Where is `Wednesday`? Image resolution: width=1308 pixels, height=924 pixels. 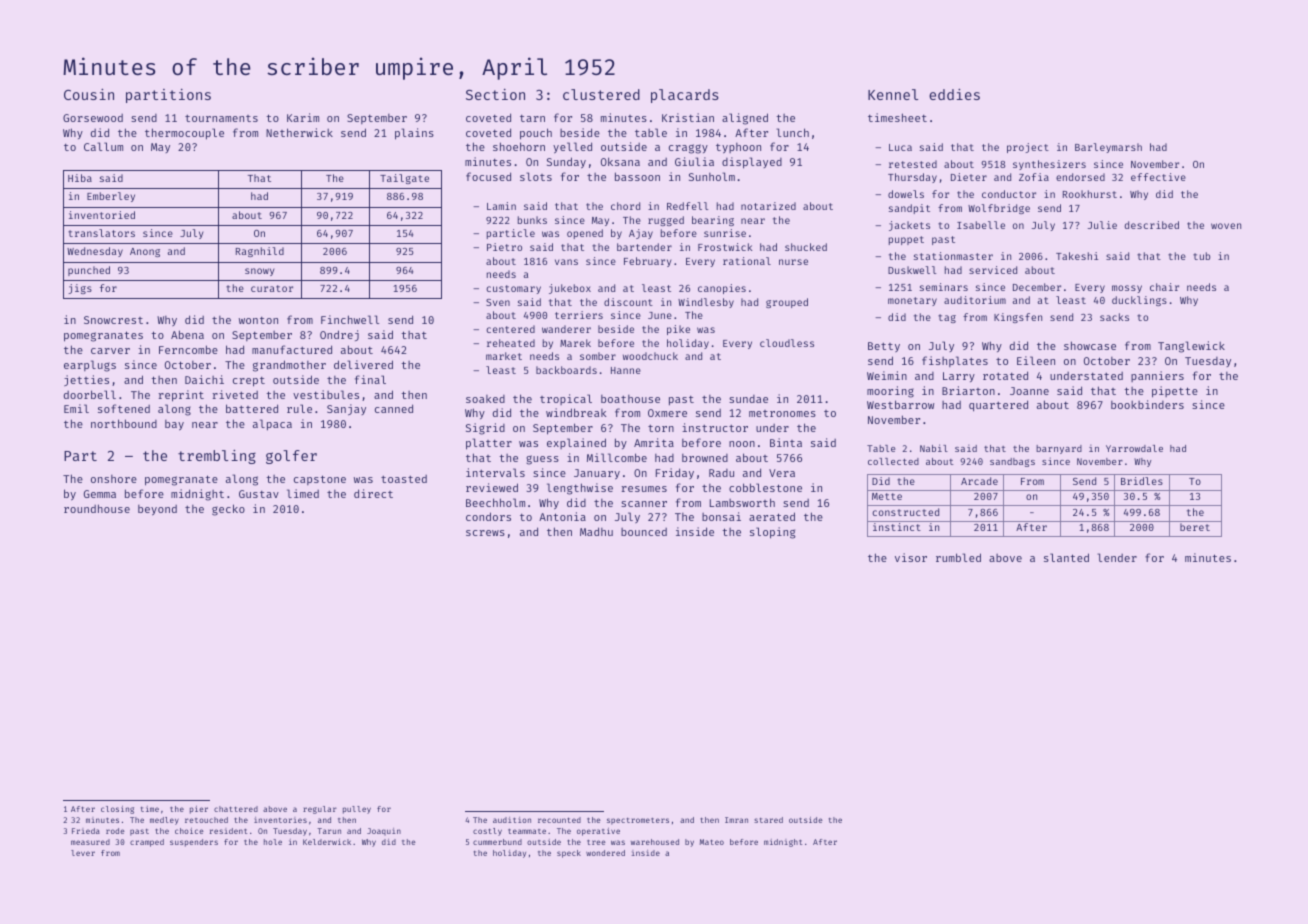 Wednesday is located at coordinates (95, 252).
